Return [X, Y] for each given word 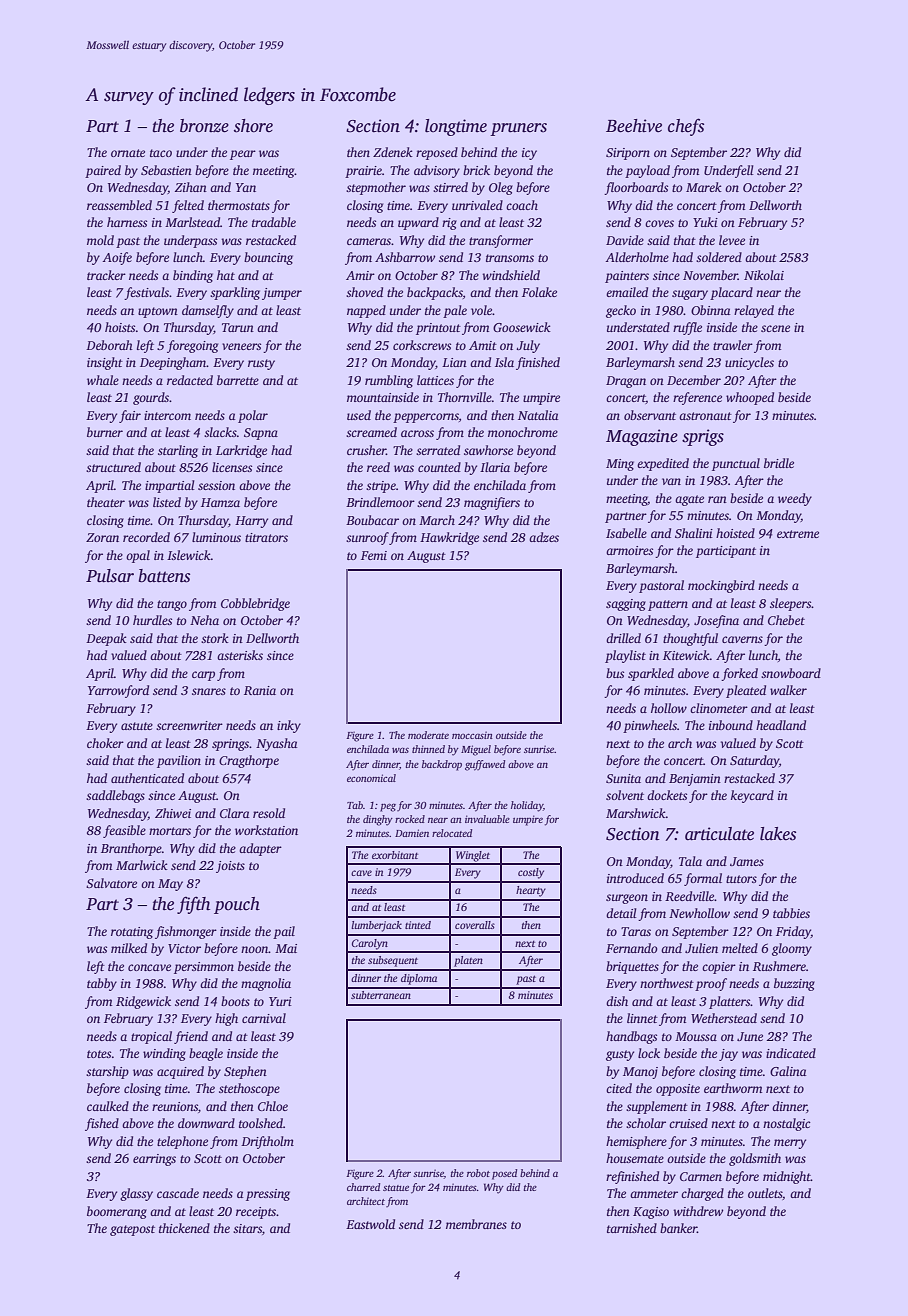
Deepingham [173, 363]
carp [203, 676]
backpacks [435, 293]
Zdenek [393, 152]
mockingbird [721, 586]
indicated [791, 1053]
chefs [686, 127]
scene [775, 328]
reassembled [119, 205]
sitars [247, 1228]
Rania [260, 690]
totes [99, 1054]
